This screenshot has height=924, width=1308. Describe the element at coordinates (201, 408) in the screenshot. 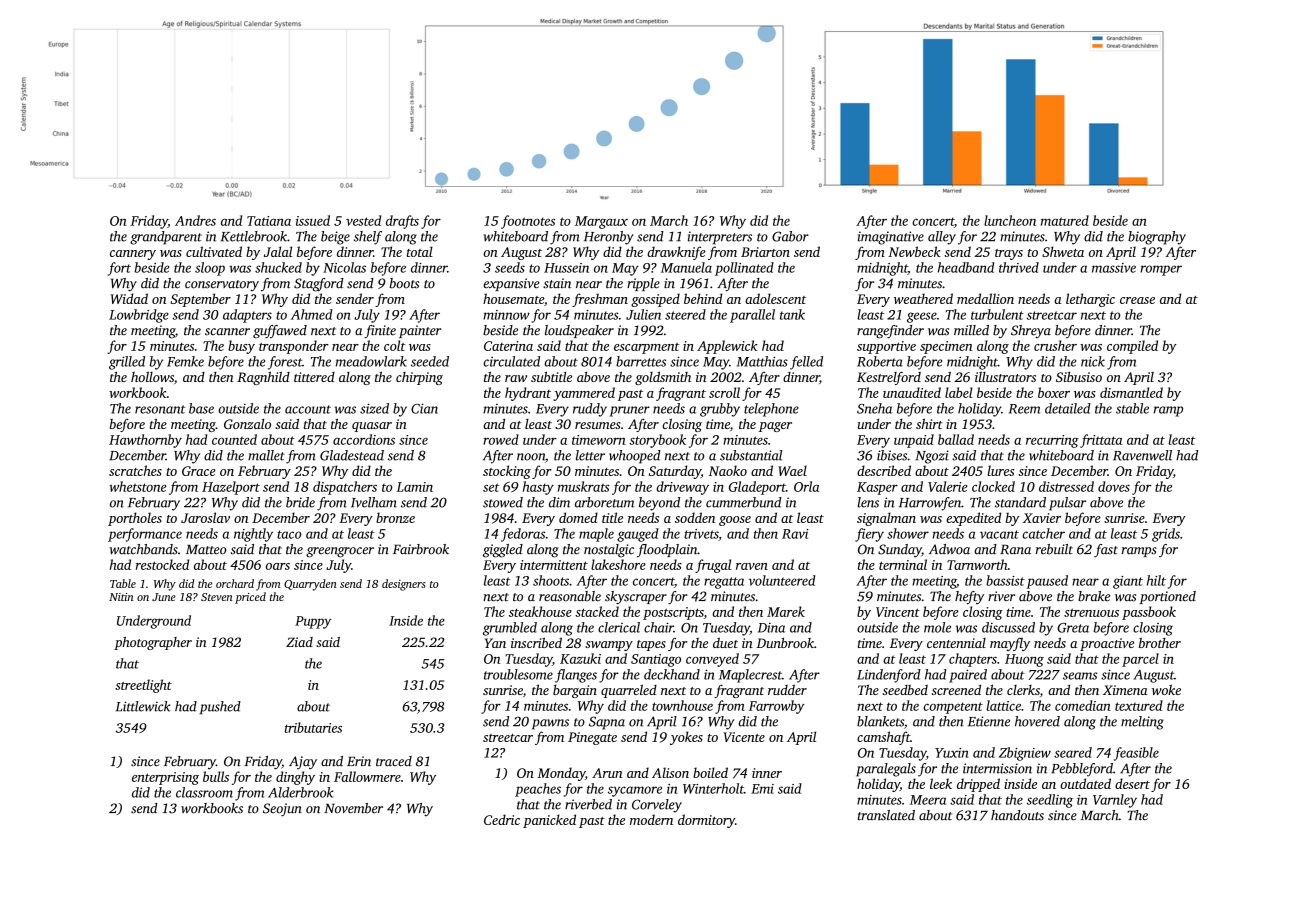

I see `base` at that location.
